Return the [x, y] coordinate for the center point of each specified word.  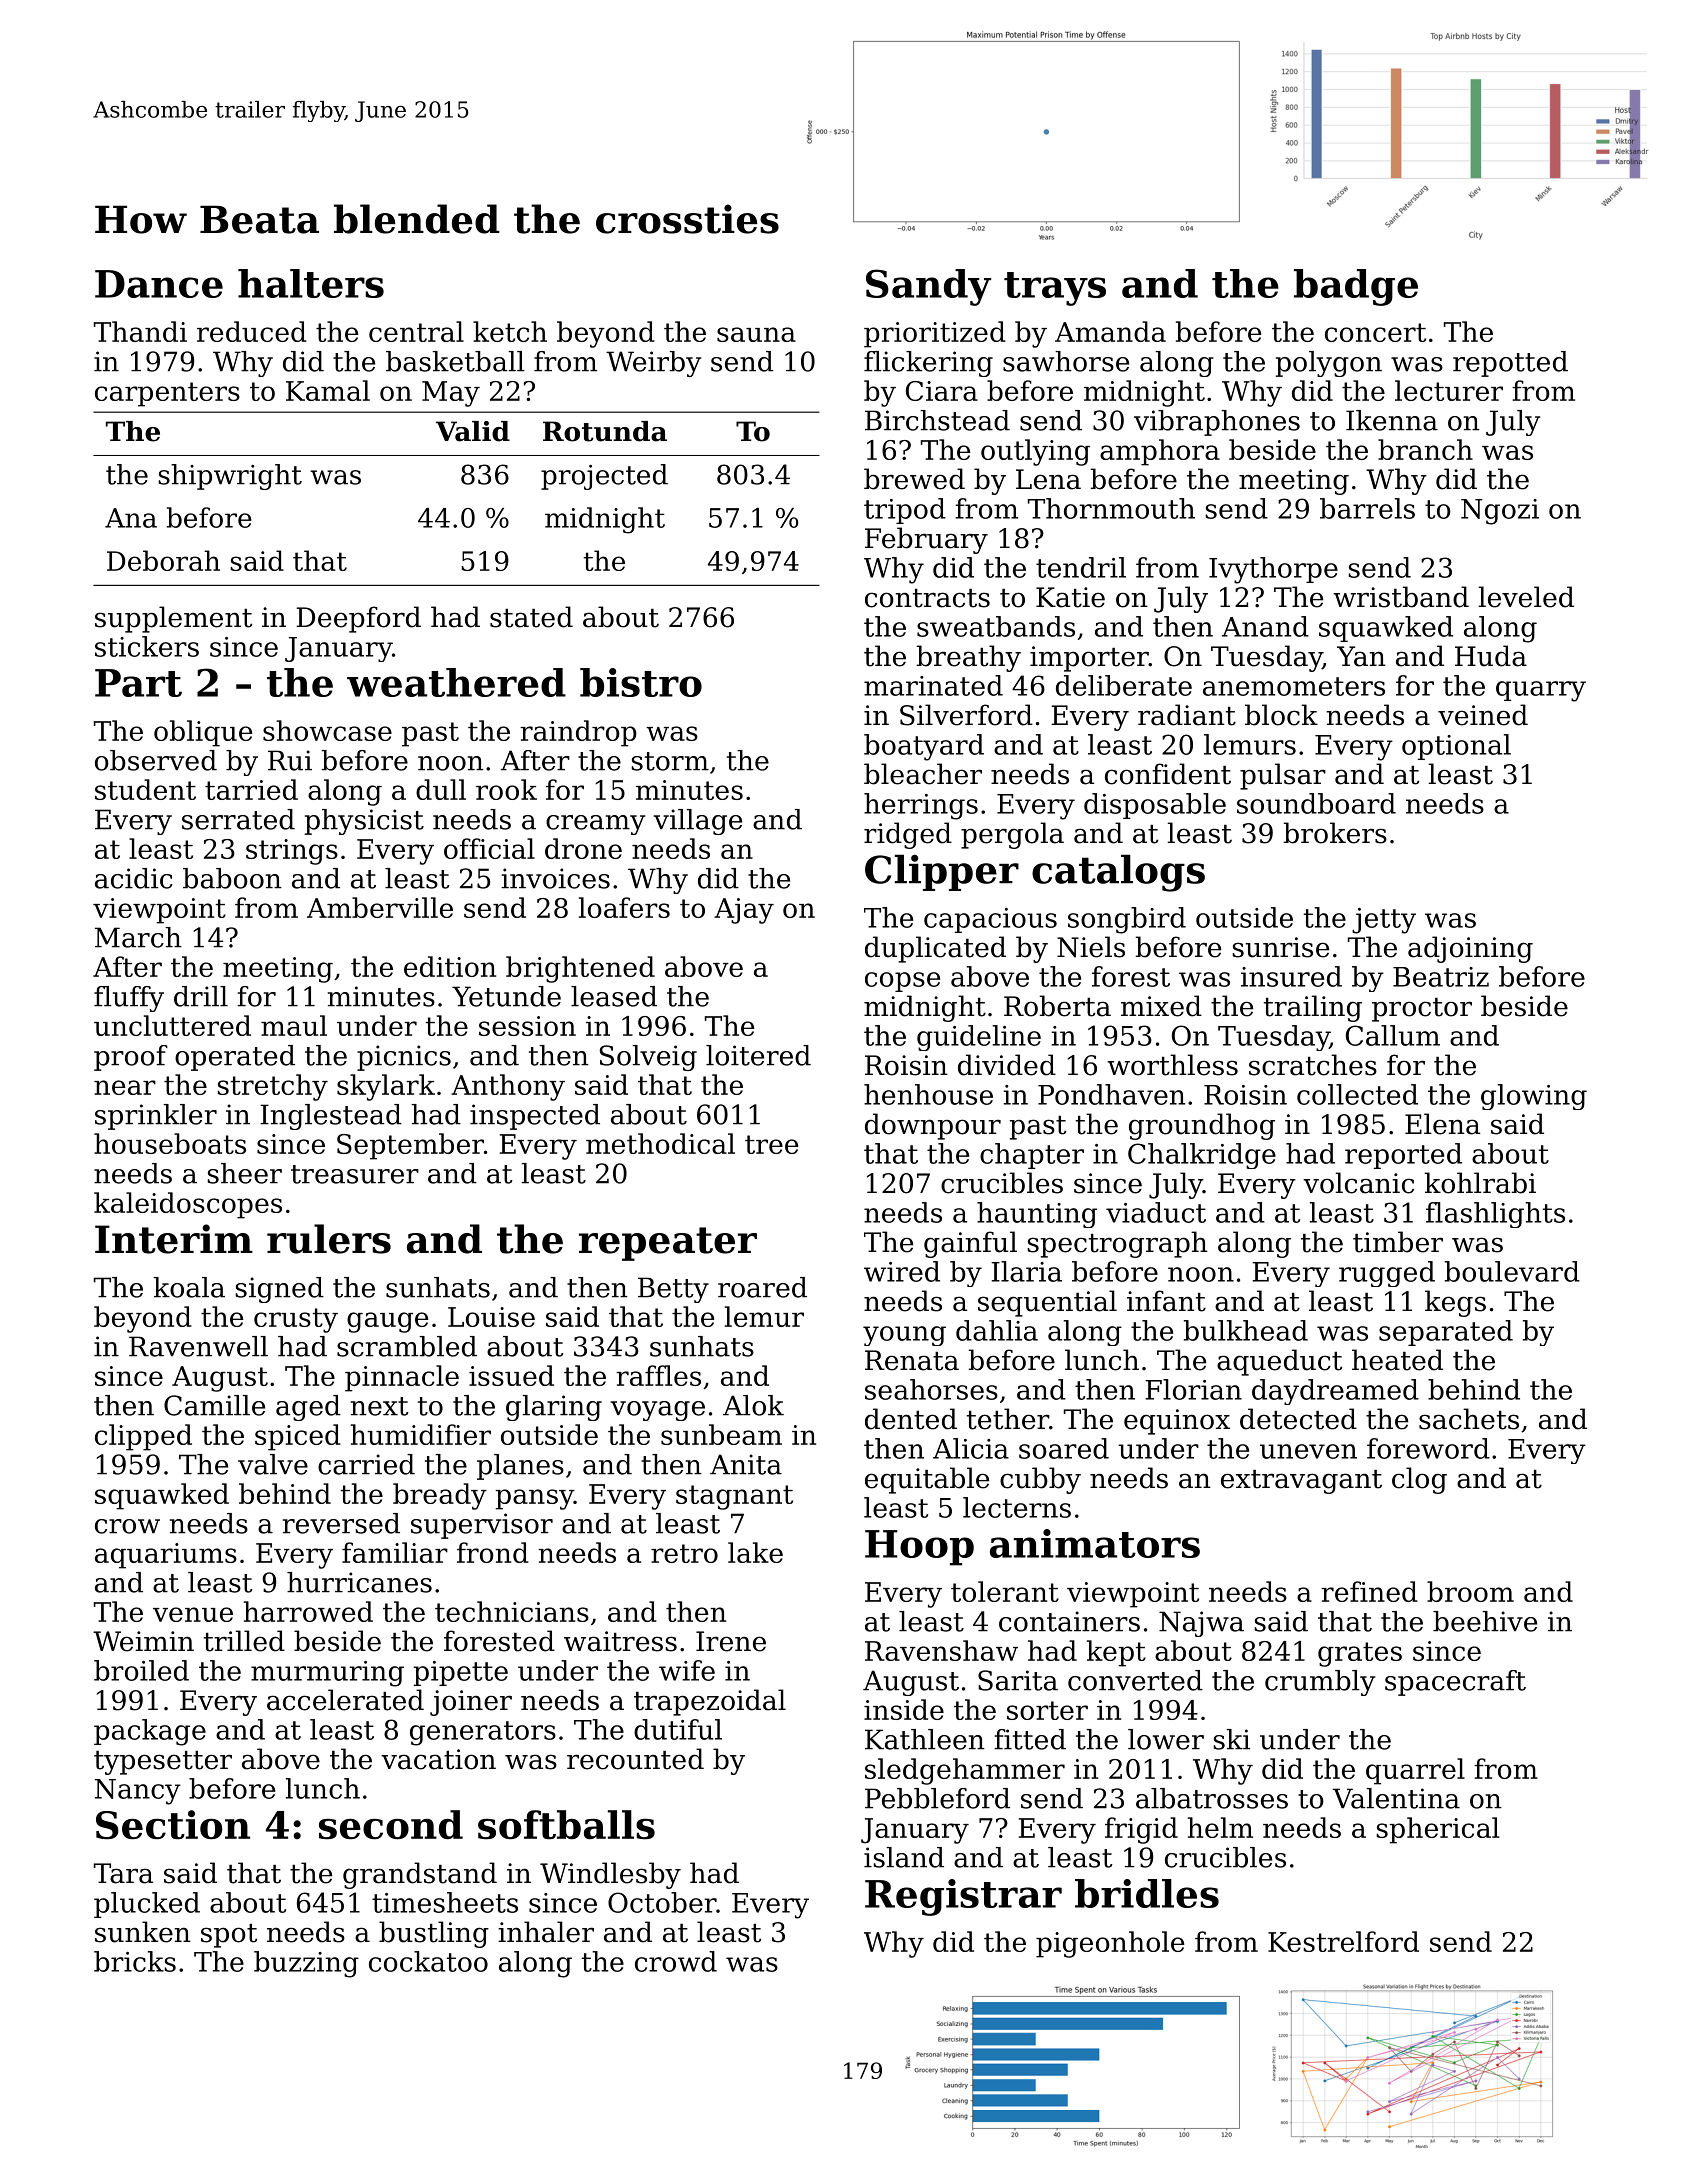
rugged [1387, 1274]
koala [189, 1287]
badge [1356, 287]
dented [911, 1419]
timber [1398, 1242]
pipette [461, 1673]
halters [311, 283]
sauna [756, 334]
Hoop [919, 1548]
